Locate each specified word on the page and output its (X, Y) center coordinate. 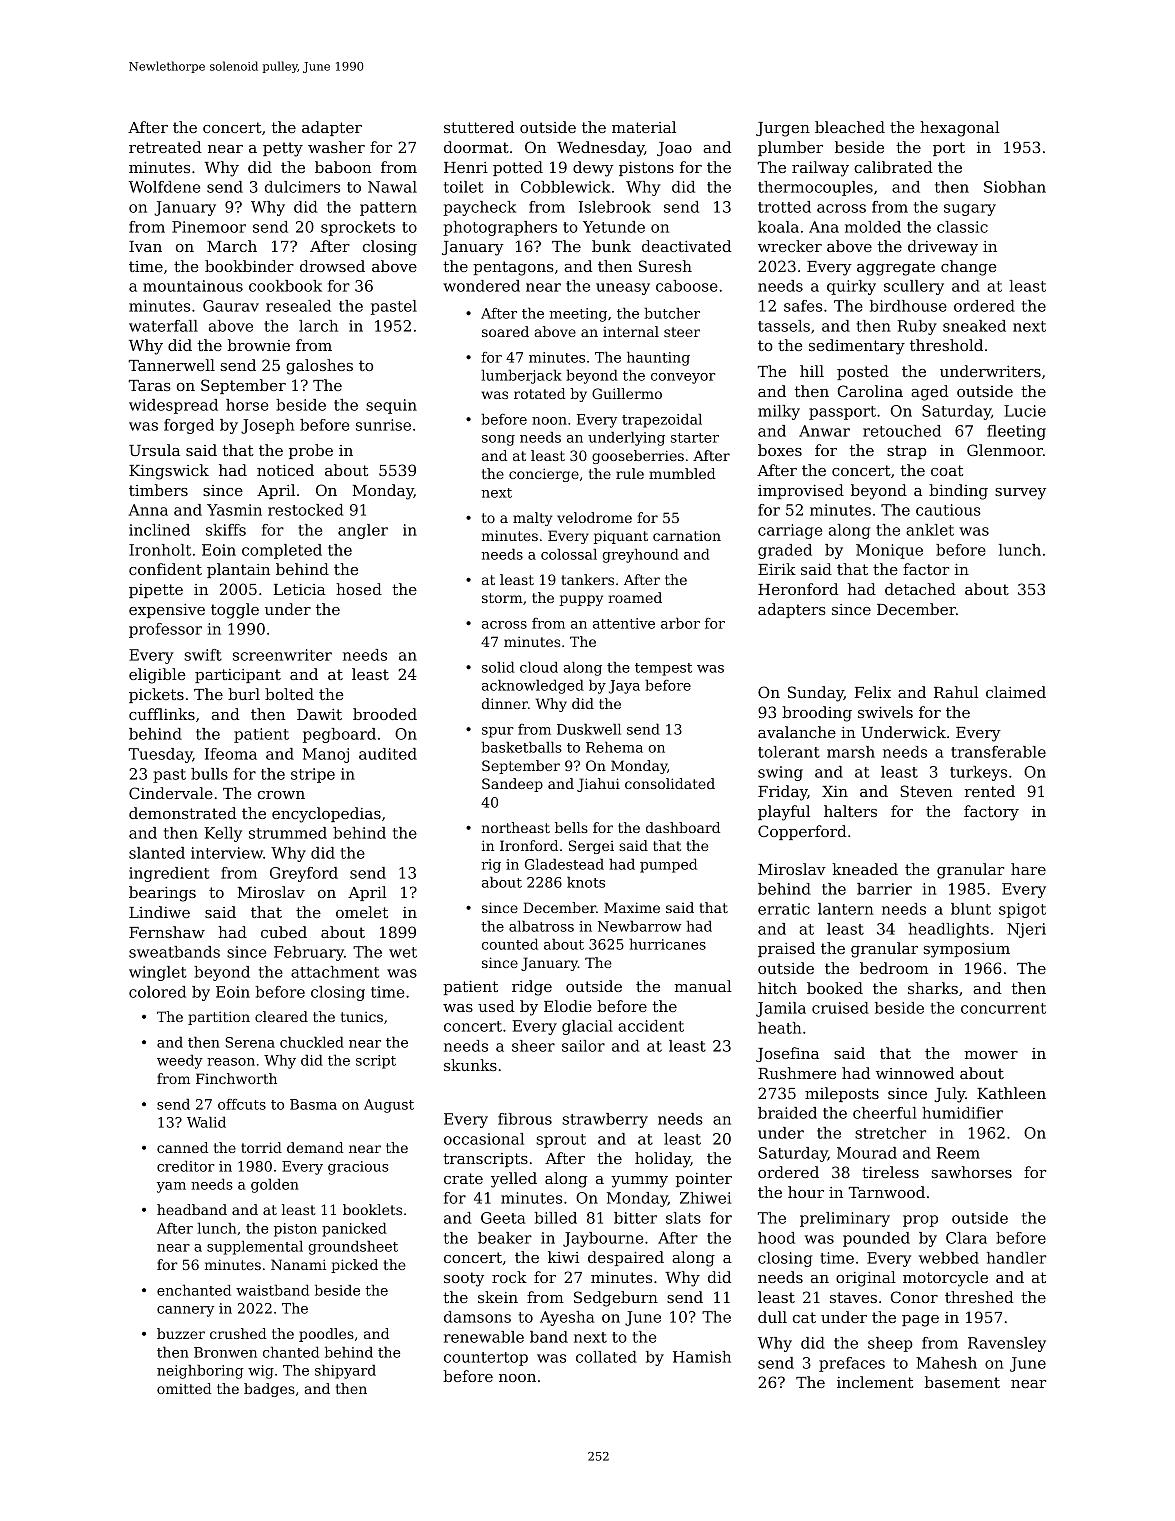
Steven (926, 791)
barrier (884, 889)
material (644, 127)
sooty (464, 1279)
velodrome (594, 517)
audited (388, 754)
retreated (165, 147)
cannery (185, 1311)
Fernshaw (167, 932)
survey (1020, 494)
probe (311, 451)
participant (238, 676)
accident (651, 1026)
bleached (850, 127)
